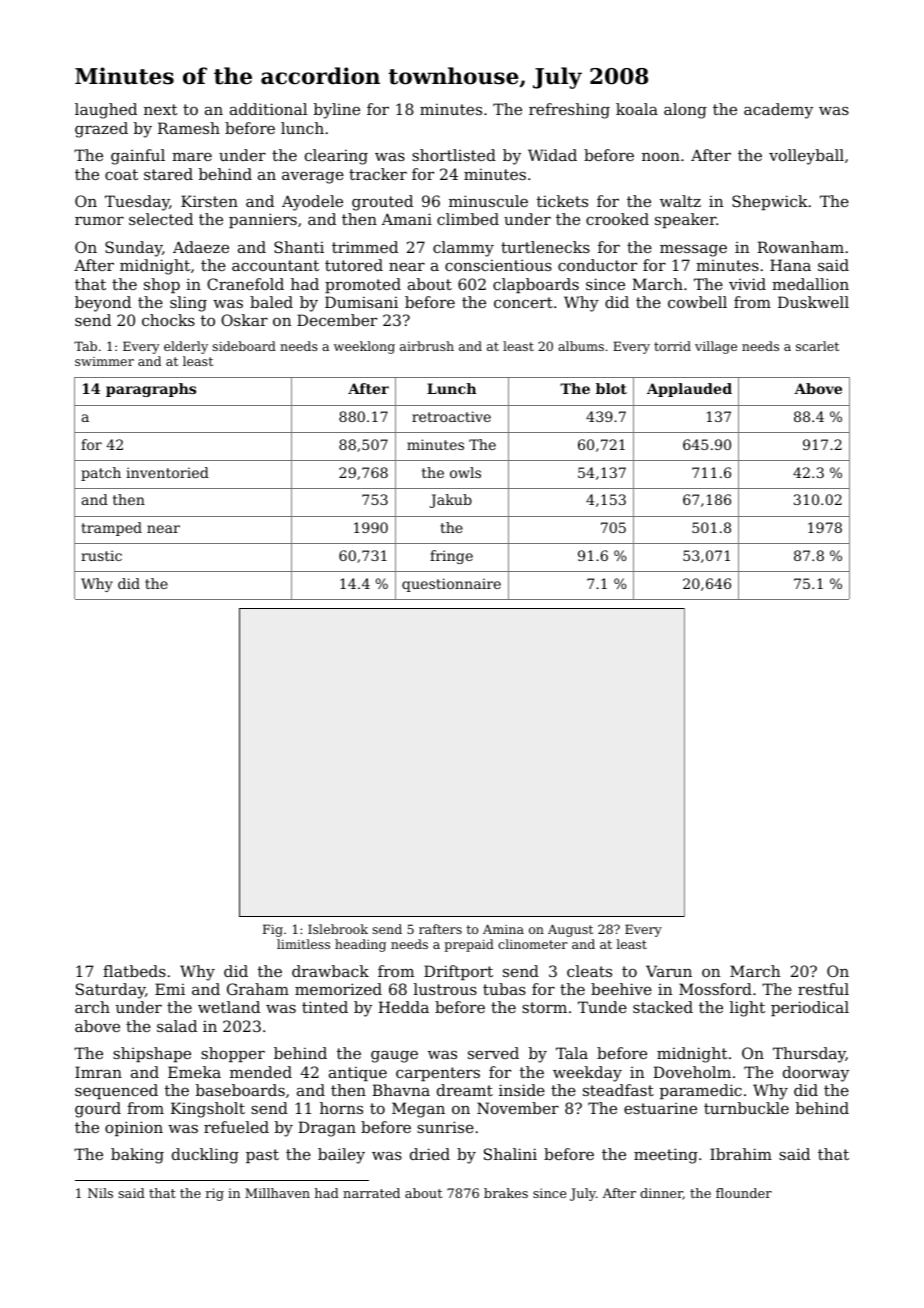 This screenshot has height=1308, width=924. I want to click on clinometer, so click(533, 944).
